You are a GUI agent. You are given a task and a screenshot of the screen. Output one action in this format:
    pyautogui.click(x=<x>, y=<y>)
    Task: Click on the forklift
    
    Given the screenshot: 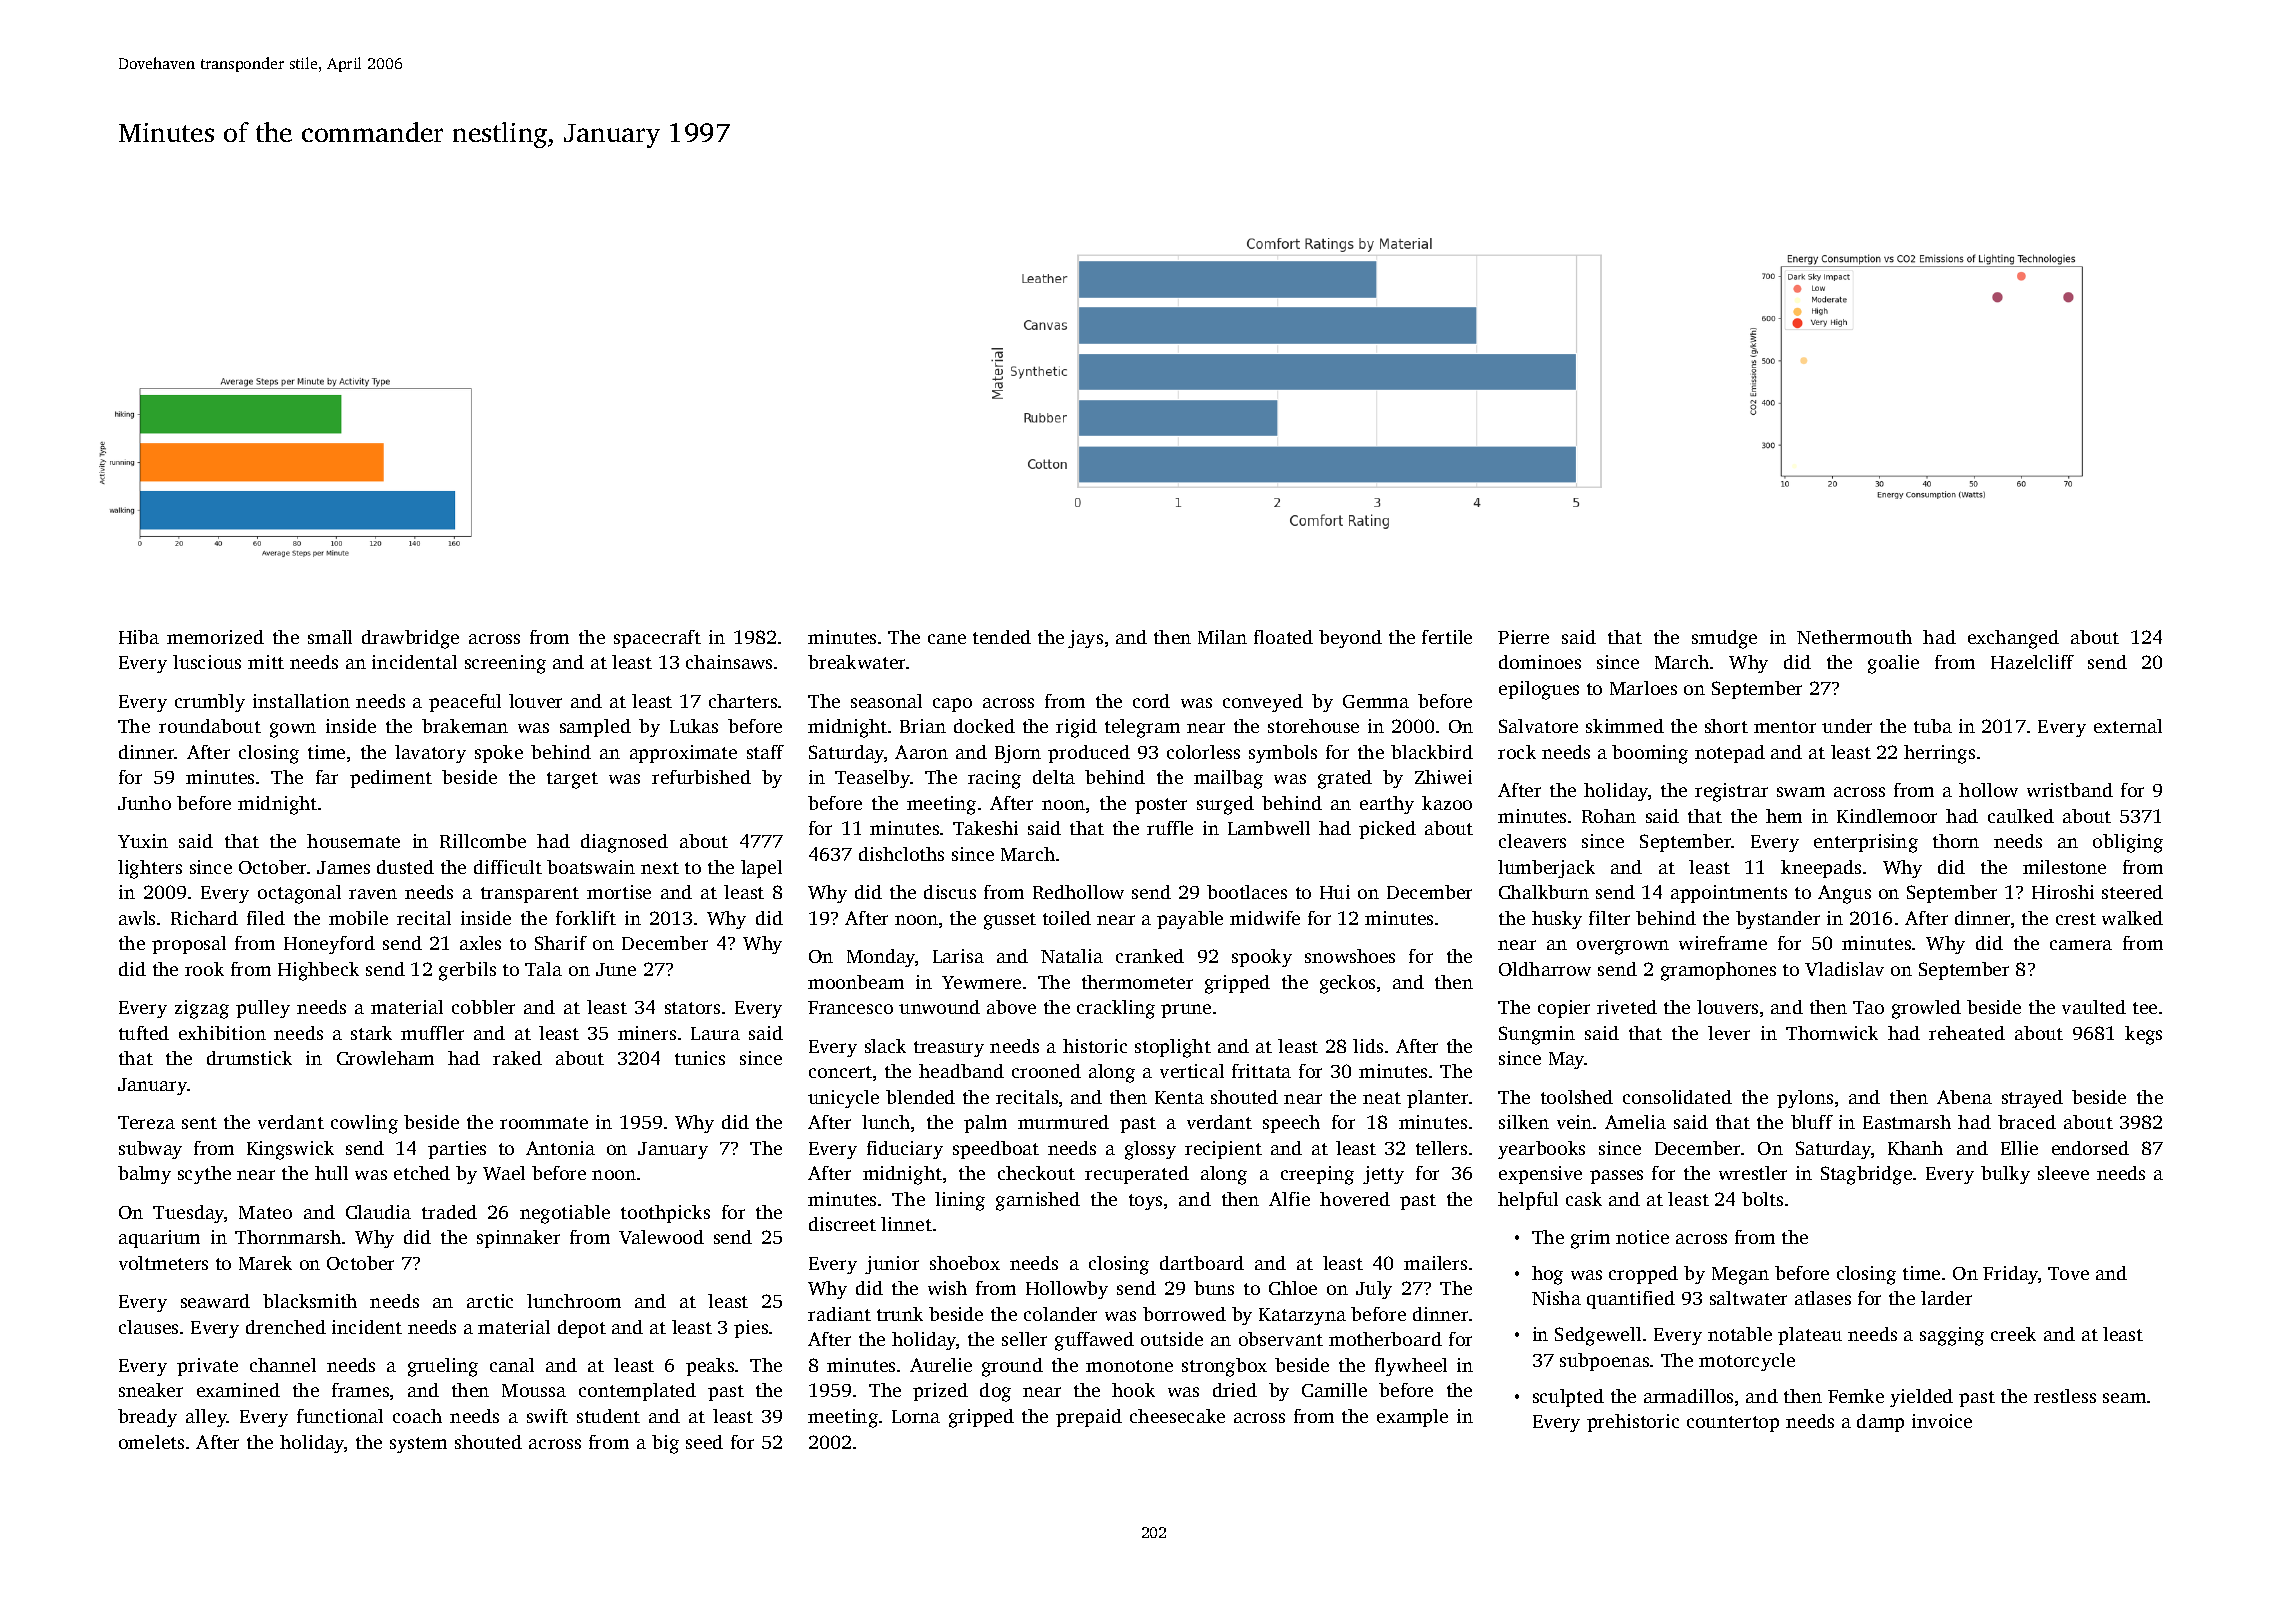 What is the action you would take?
    pyautogui.click(x=586, y=918)
